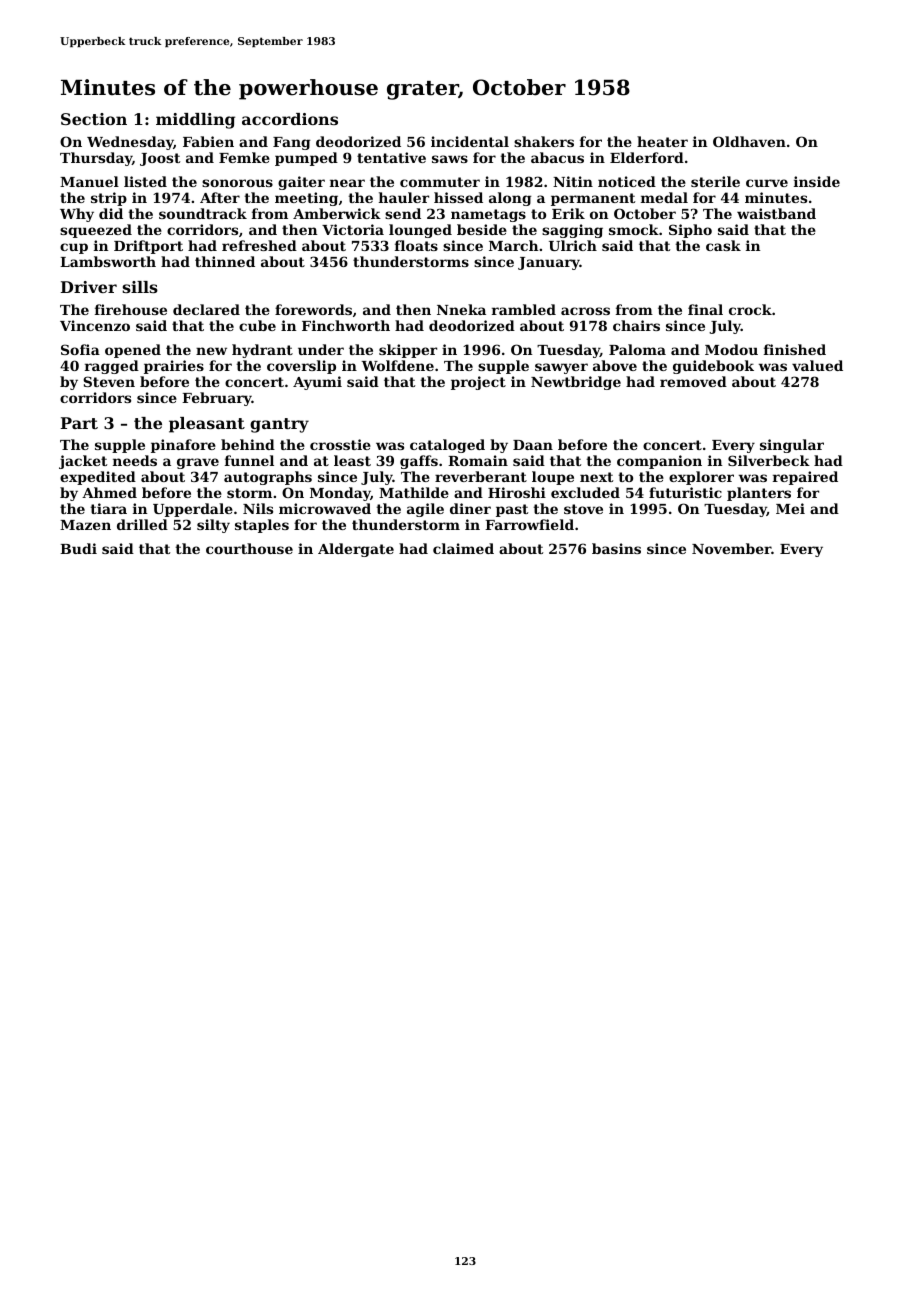 The image size is (908, 1316). What do you see at coordinates (340, 494) in the screenshot?
I see `Monday` at bounding box center [340, 494].
